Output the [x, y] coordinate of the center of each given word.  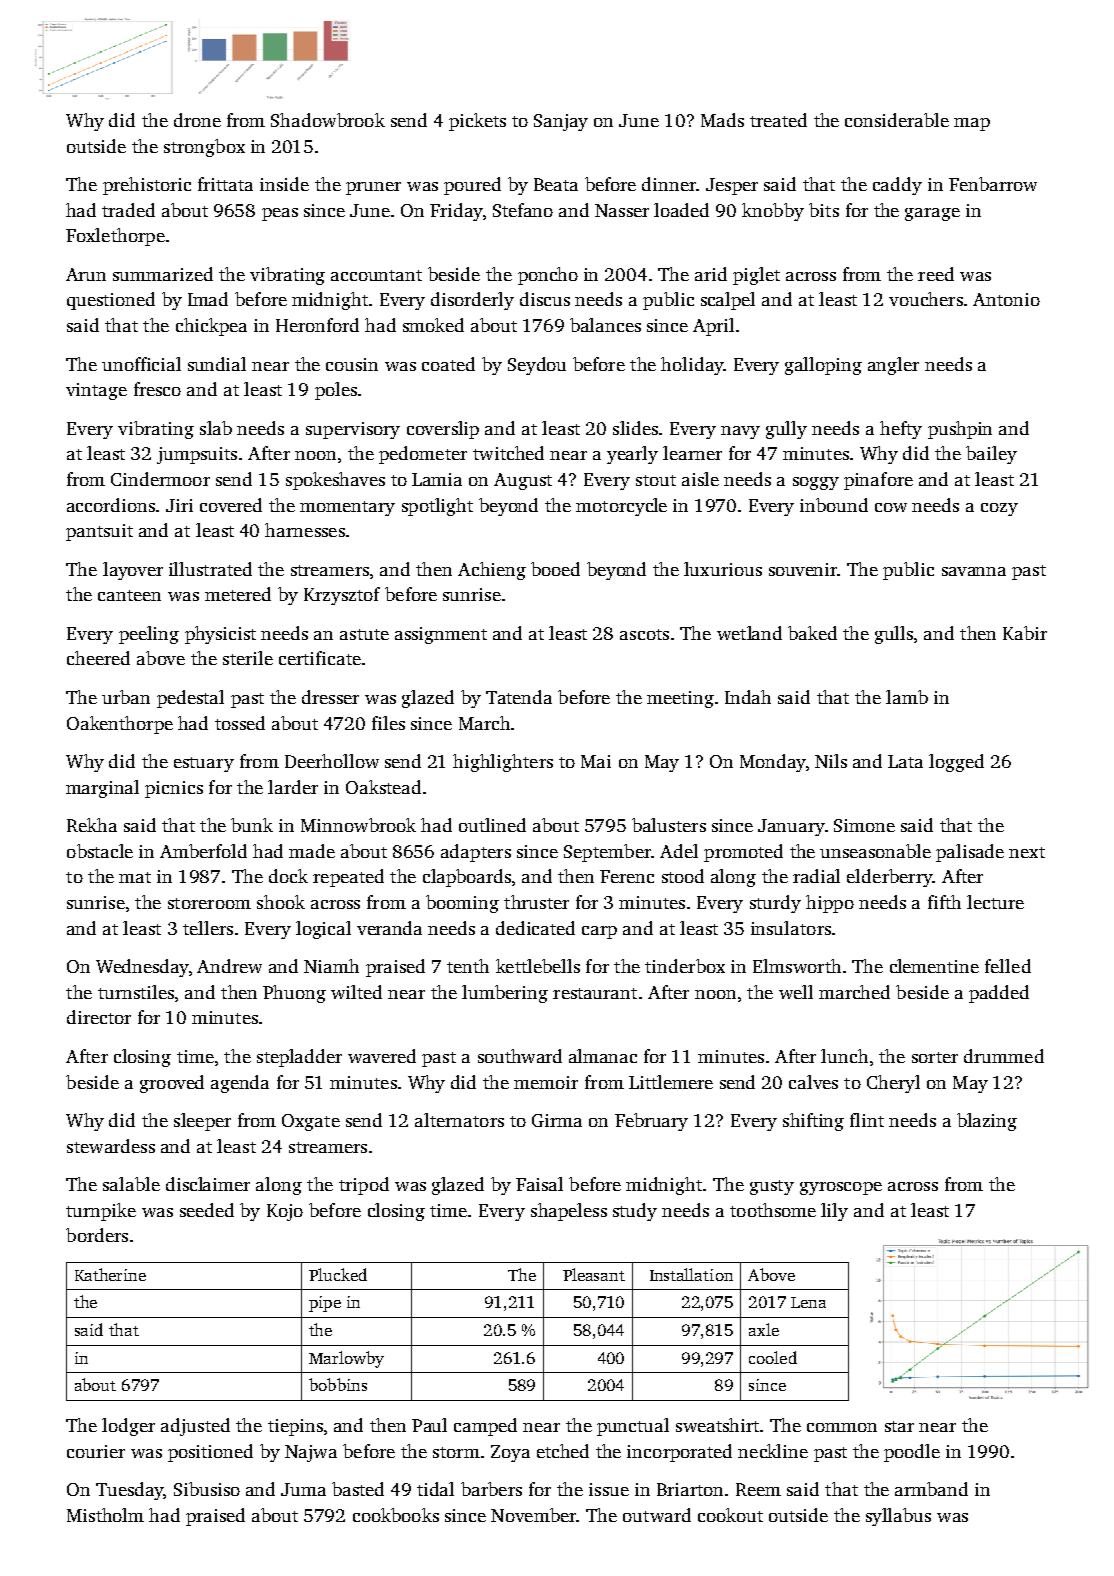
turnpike [101, 1212]
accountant [376, 275]
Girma [557, 1120]
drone [197, 120]
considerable [897, 120]
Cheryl [893, 1084]
